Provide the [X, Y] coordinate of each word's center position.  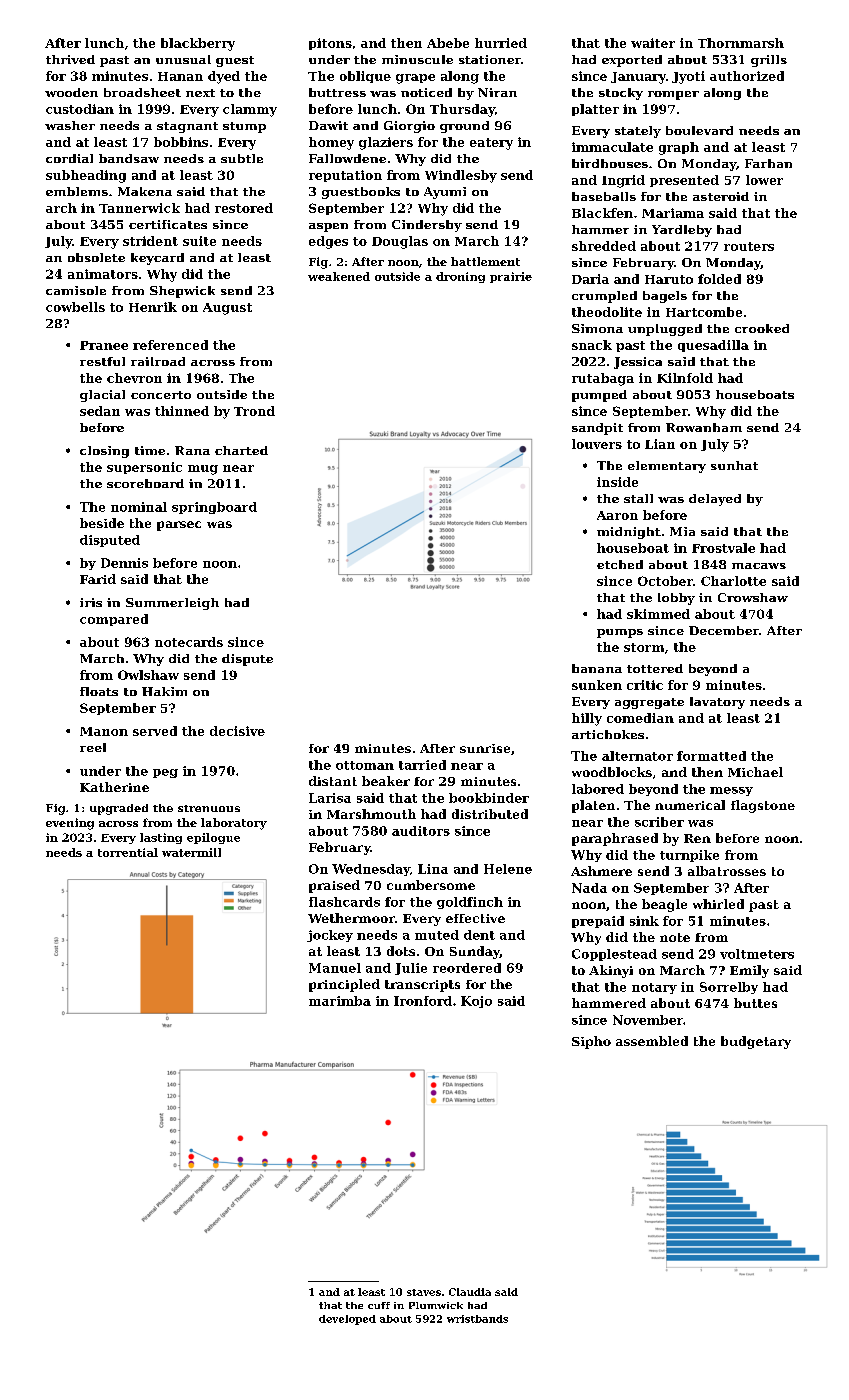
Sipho [591, 1042]
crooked [762, 328]
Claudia [470, 1292]
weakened [339, 276]
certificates [168, 224]
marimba [340, 1001]
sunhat [734, 465]
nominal [139, 507]
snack [592, 345]
